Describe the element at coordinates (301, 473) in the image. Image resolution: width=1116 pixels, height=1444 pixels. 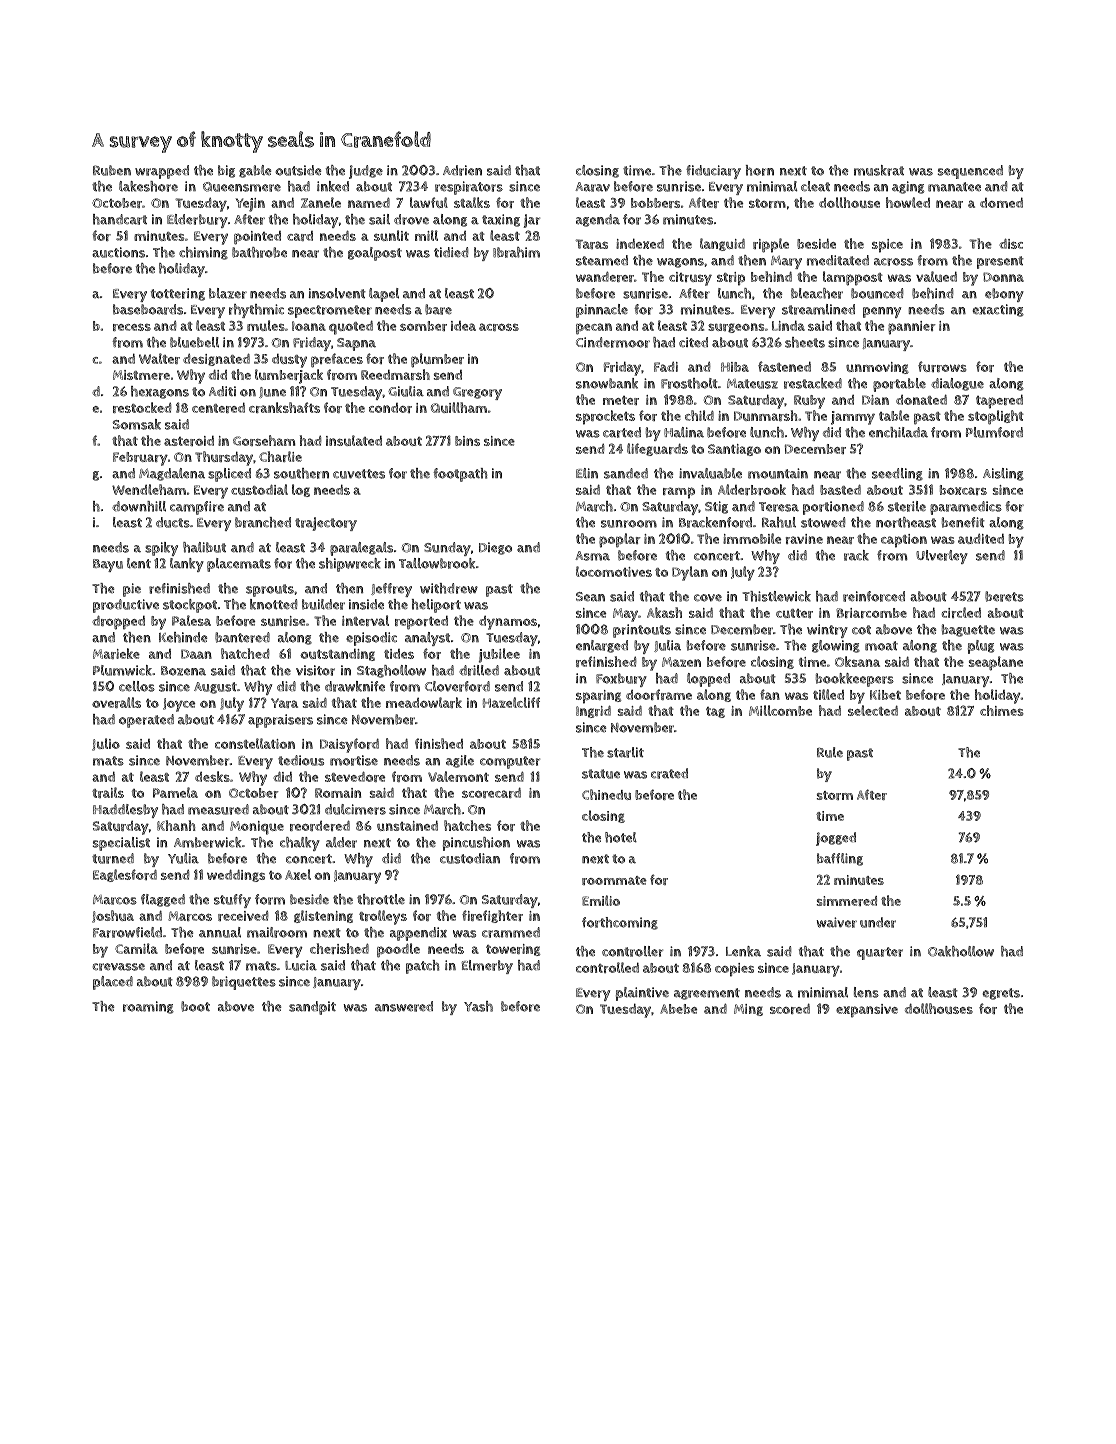
I see `southern` at that location.
